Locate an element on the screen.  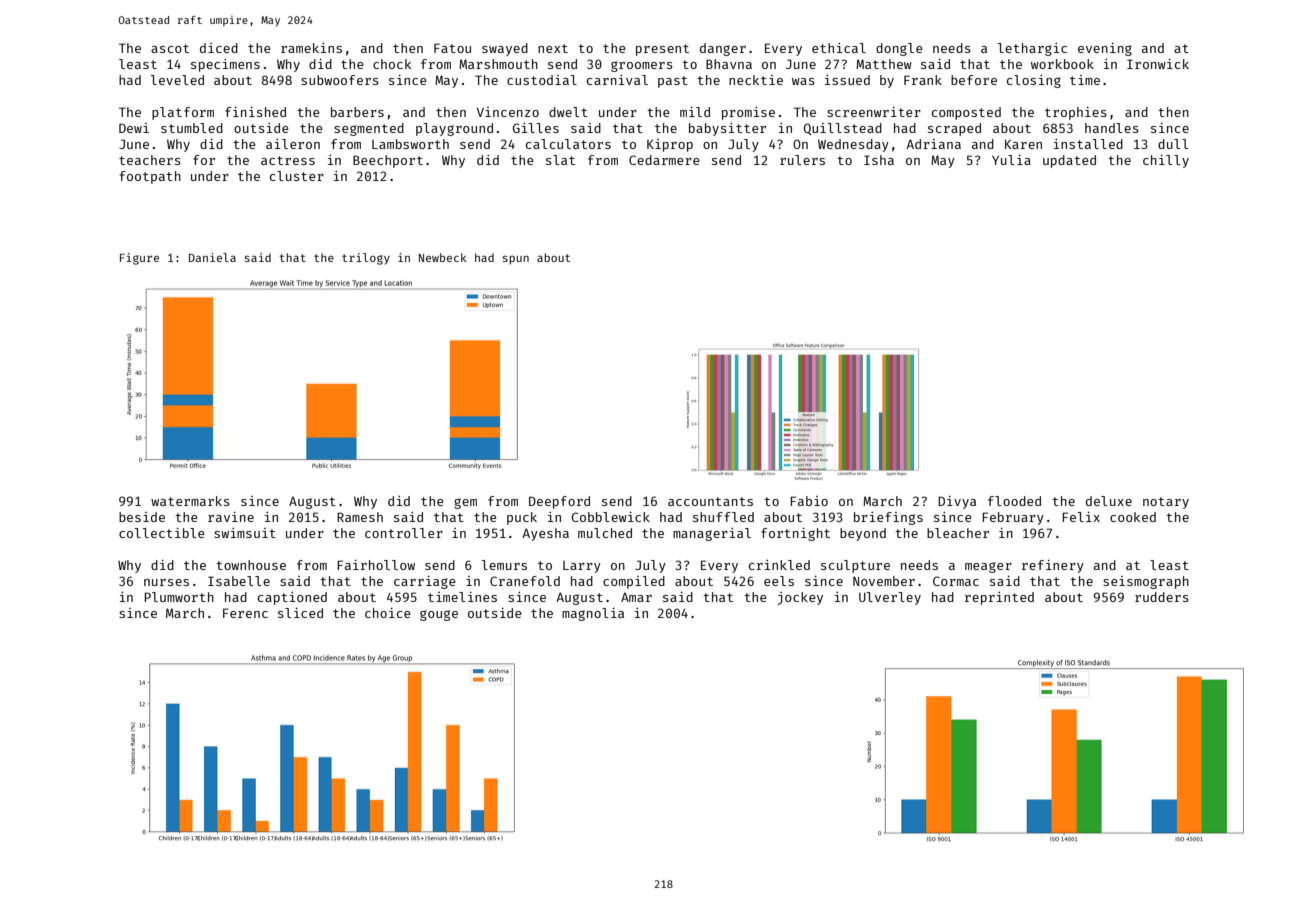
Beechport is located at coordinates (388, 161).
